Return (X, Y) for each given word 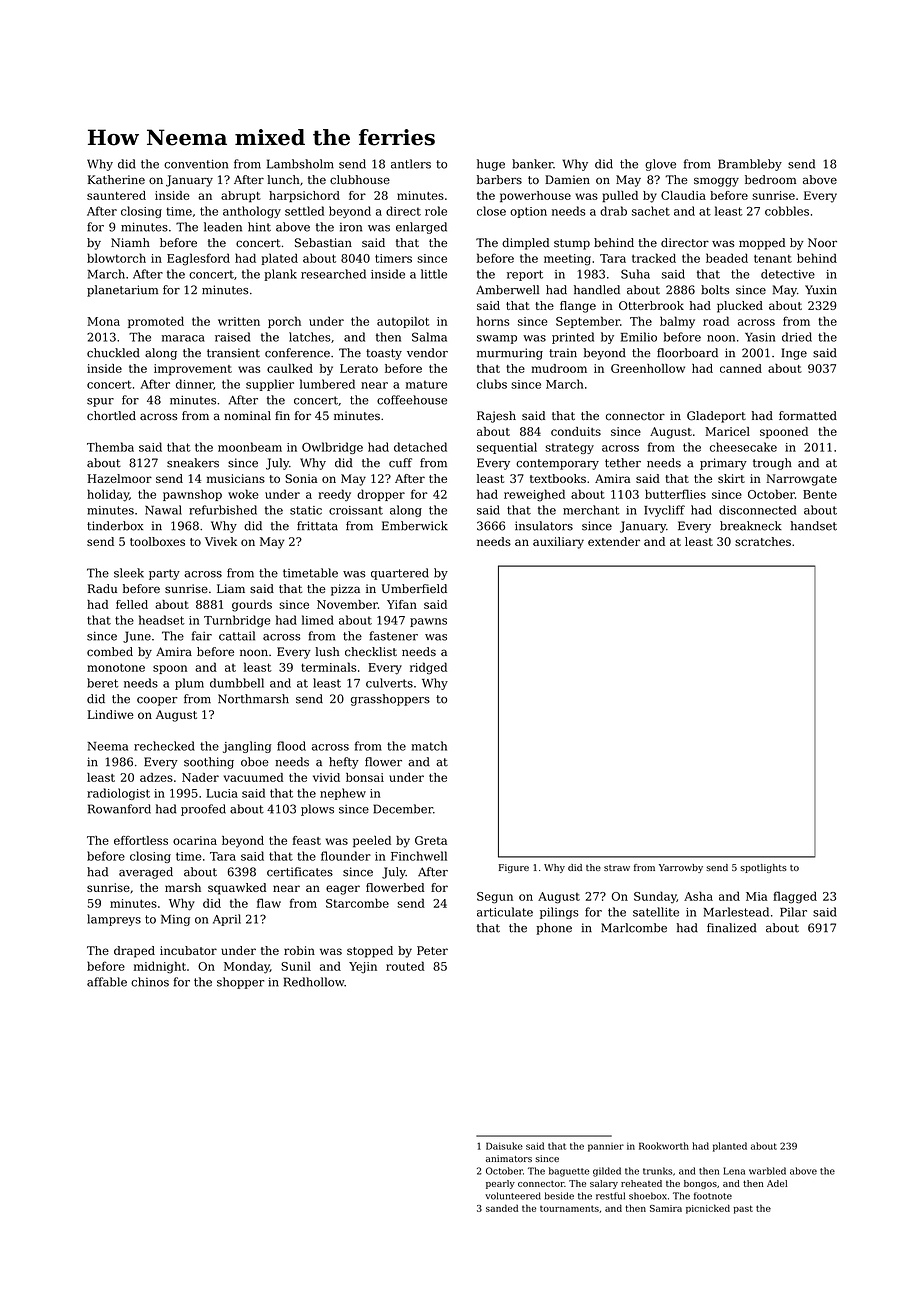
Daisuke (504, 1146)
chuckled (113, 353)
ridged (428, 668)
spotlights (763, 868)
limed (318, 620)
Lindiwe (110, 714)
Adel (777, 1183)
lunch (283, 180)
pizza (345, 590)
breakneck (751, 526)
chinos (150, 982)
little (434, 274)
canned (741, 368)
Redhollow (314, 982)
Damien (567, 179)
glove (660, 165)
